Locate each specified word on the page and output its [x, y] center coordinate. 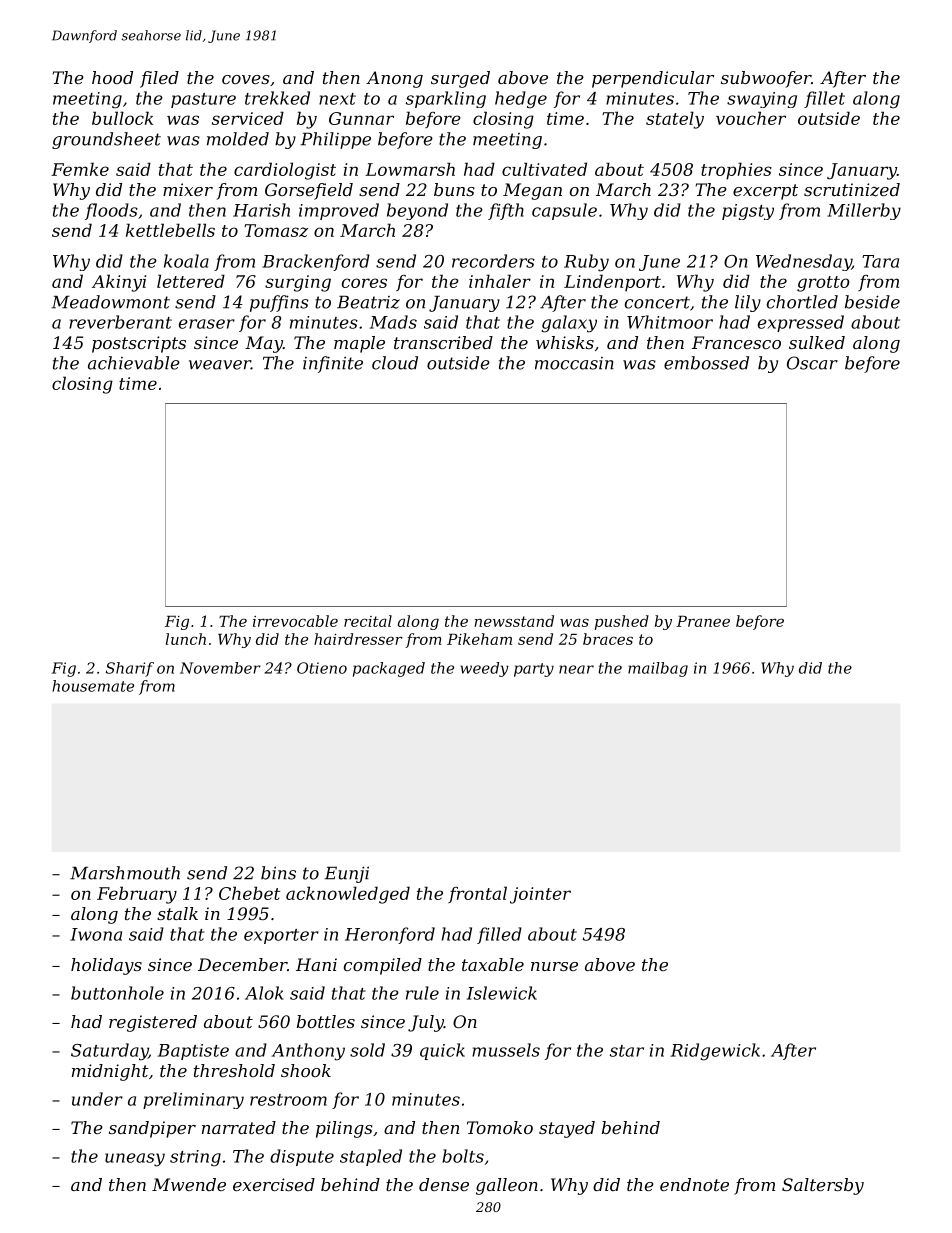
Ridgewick [715, 1052]
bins [278, 873]
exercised [274, 1184]
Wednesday [804, 262]
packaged [389, 669]
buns [454, 189]
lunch [186, 639]
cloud [395, 363]
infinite [333, 364]
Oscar [812, 363]
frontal [477, 894]
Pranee [703, 621]
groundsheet [106, 140]
